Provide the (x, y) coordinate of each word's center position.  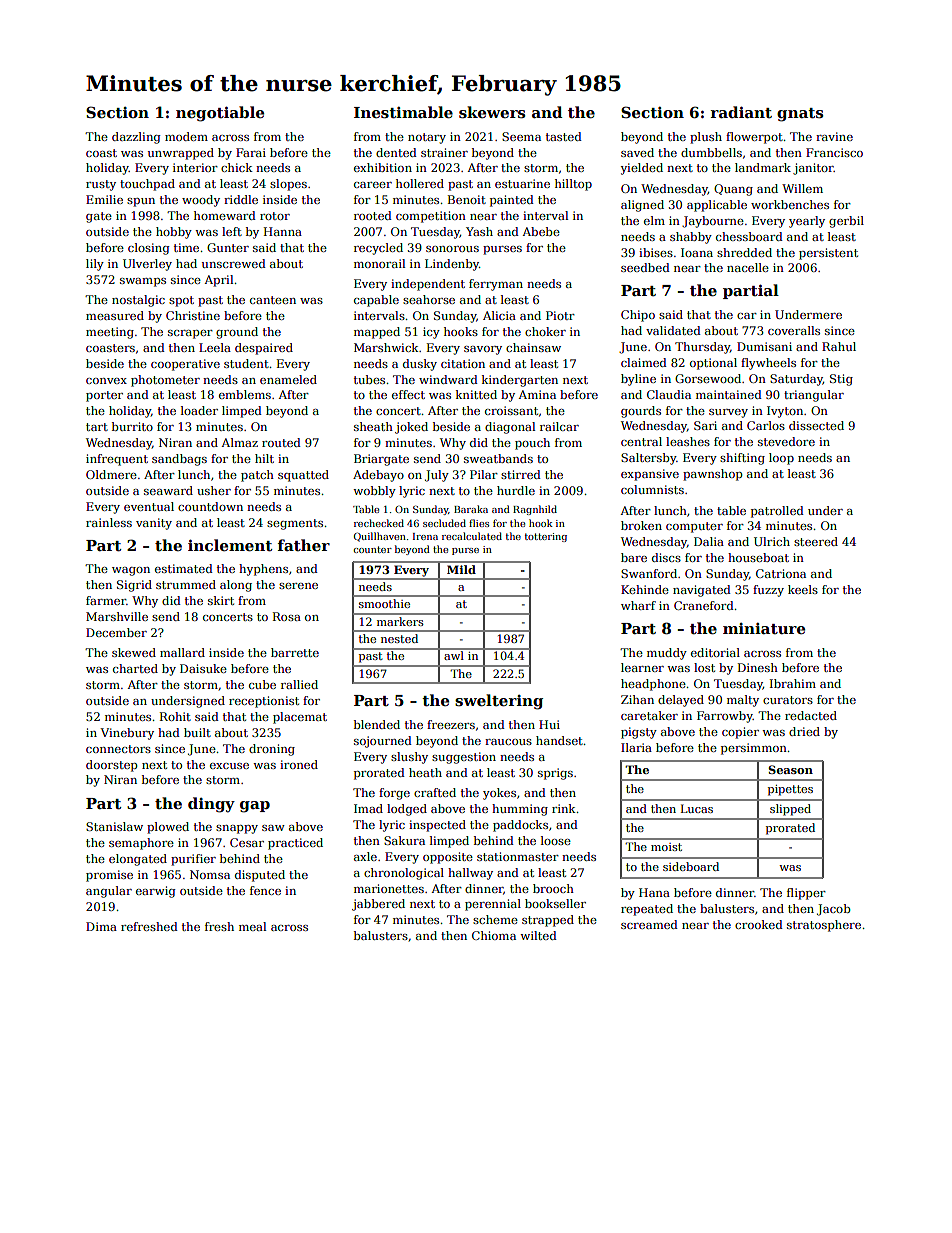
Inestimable (403, 112)
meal (252, 926)
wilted (538, 935)
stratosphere (824, 926)
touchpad (147, 185)
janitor (813, 169)
